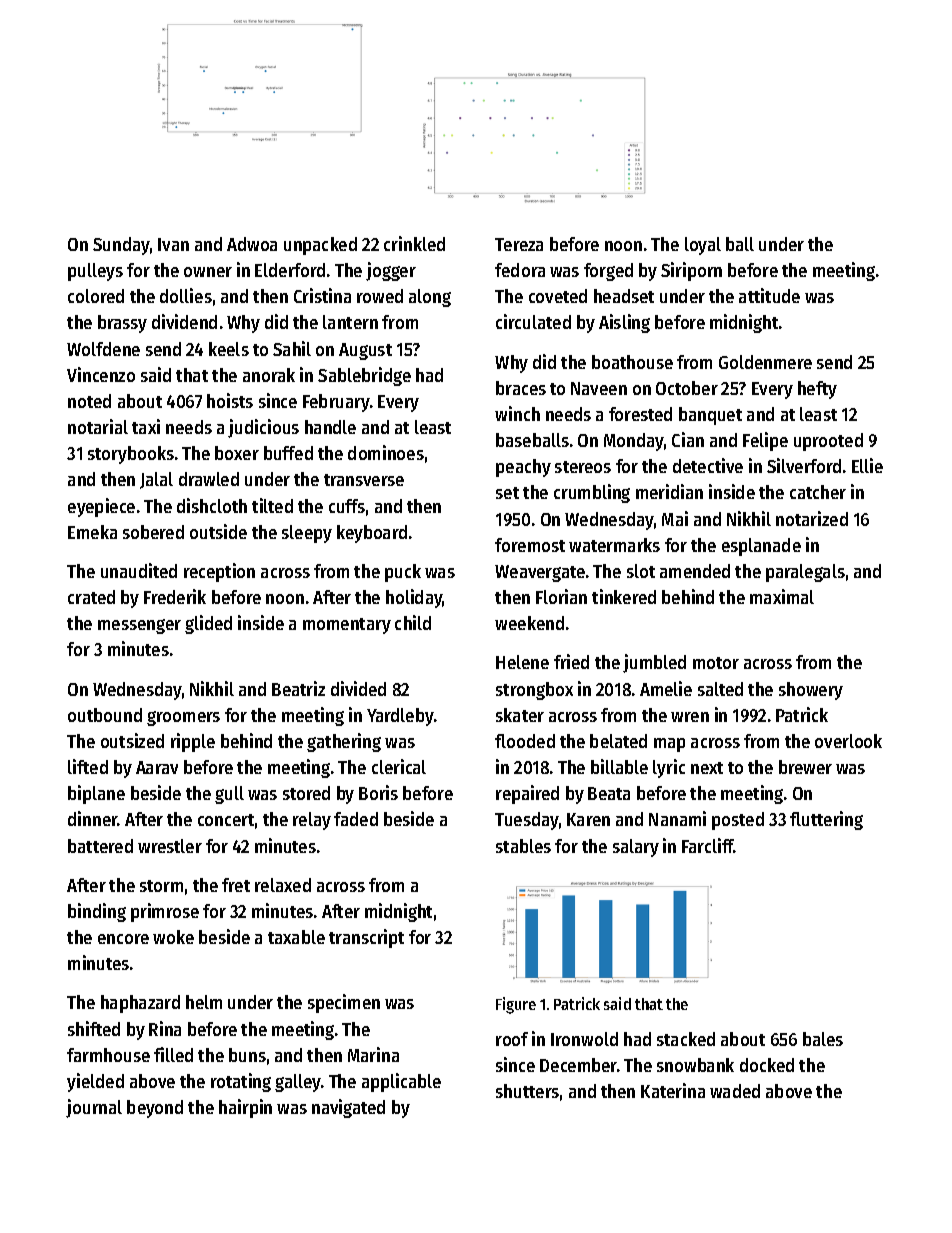  What do you see at coordinates (703, 246) in the page?
I see `loyal` at bounding box center [703, 246].
